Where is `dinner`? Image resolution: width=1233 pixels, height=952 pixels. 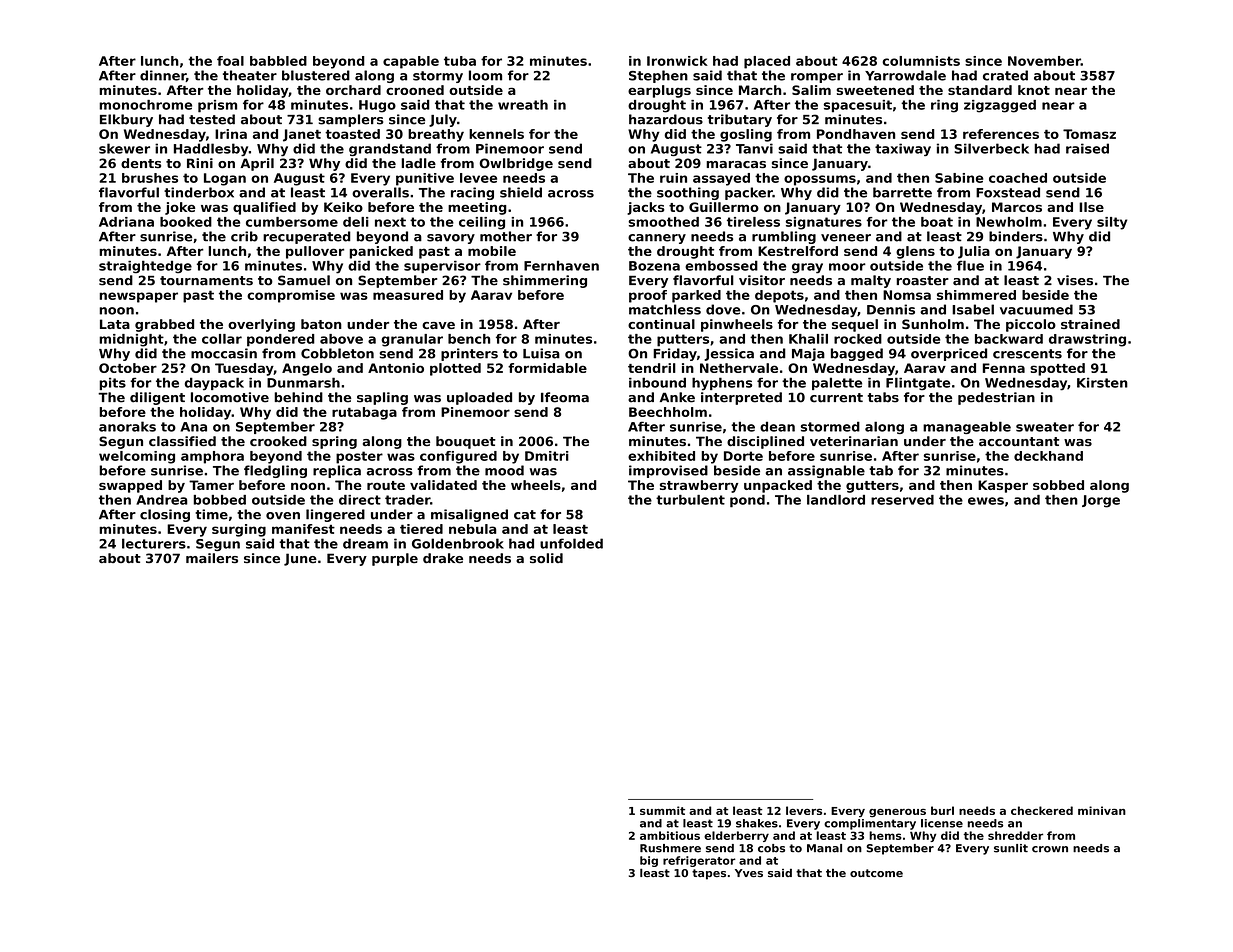
dinner is located at coordinates (163, 76).
